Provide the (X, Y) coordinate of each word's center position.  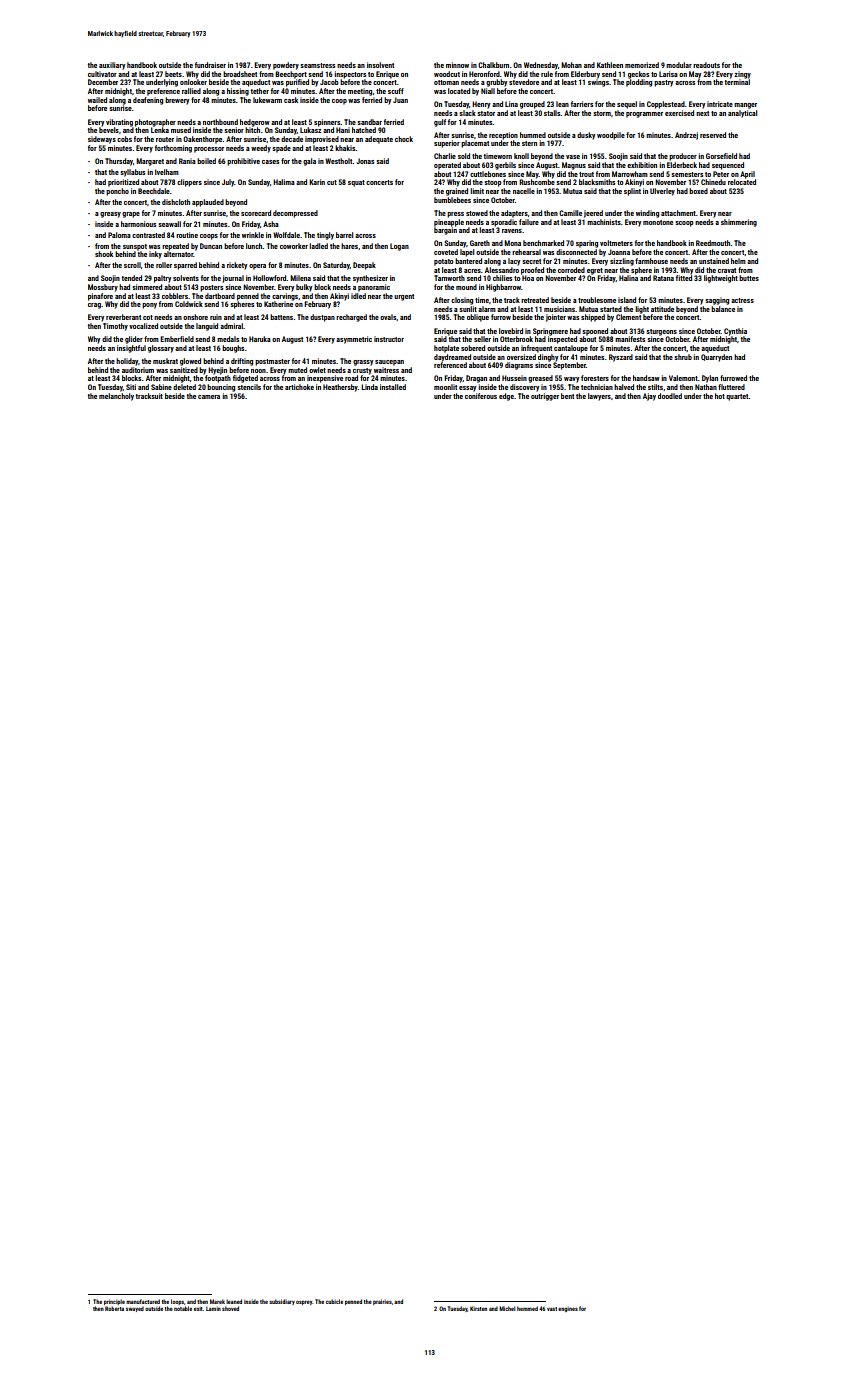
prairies (382, 1302)
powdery (286, 66)
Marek (217, 1301)
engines (568, 1309)
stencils (249, 387)
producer (683, 157)
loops (177, 1302)
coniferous (481, 396)
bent (567, 396)
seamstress (317, 65)
